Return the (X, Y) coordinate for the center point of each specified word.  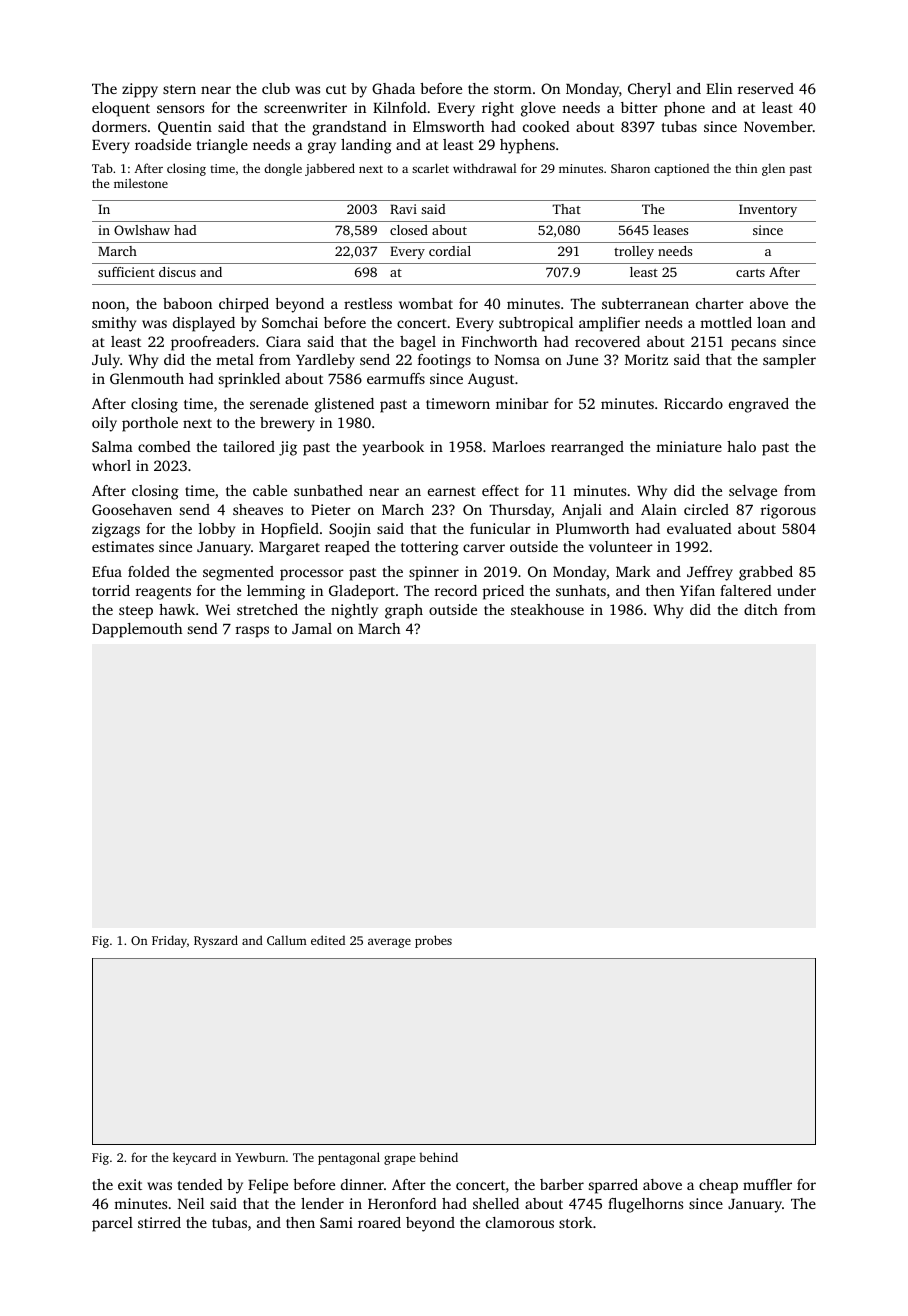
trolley (634, 252)
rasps (252, 632)
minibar (522, 403)
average (389, 943)
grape (399, 1160)
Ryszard (216, 941)
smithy (114, 324)
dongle (283, 169)
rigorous (788, 511)
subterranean (645, 303)
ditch (761, 609)
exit (130, 1184)
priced (503, 592)
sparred (613, 1186)
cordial (450, 251)
